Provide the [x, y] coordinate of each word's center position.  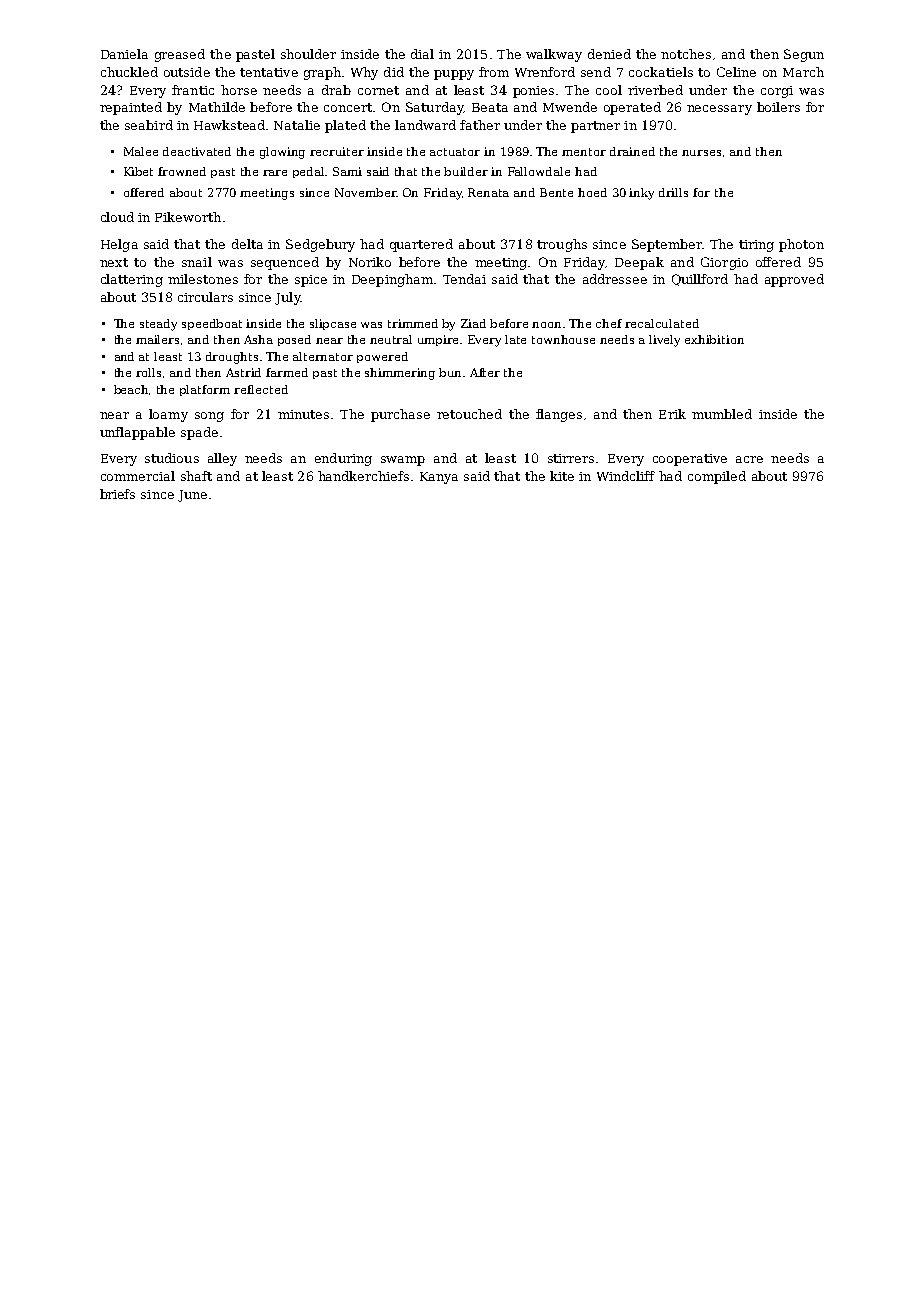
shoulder [308, 54]
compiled [717, 477]
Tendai [464, 279]
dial [422, 54]
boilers [778, 107]
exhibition [714, 339]
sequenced [285, 263]
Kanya [439, 478]
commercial [138, 476]
